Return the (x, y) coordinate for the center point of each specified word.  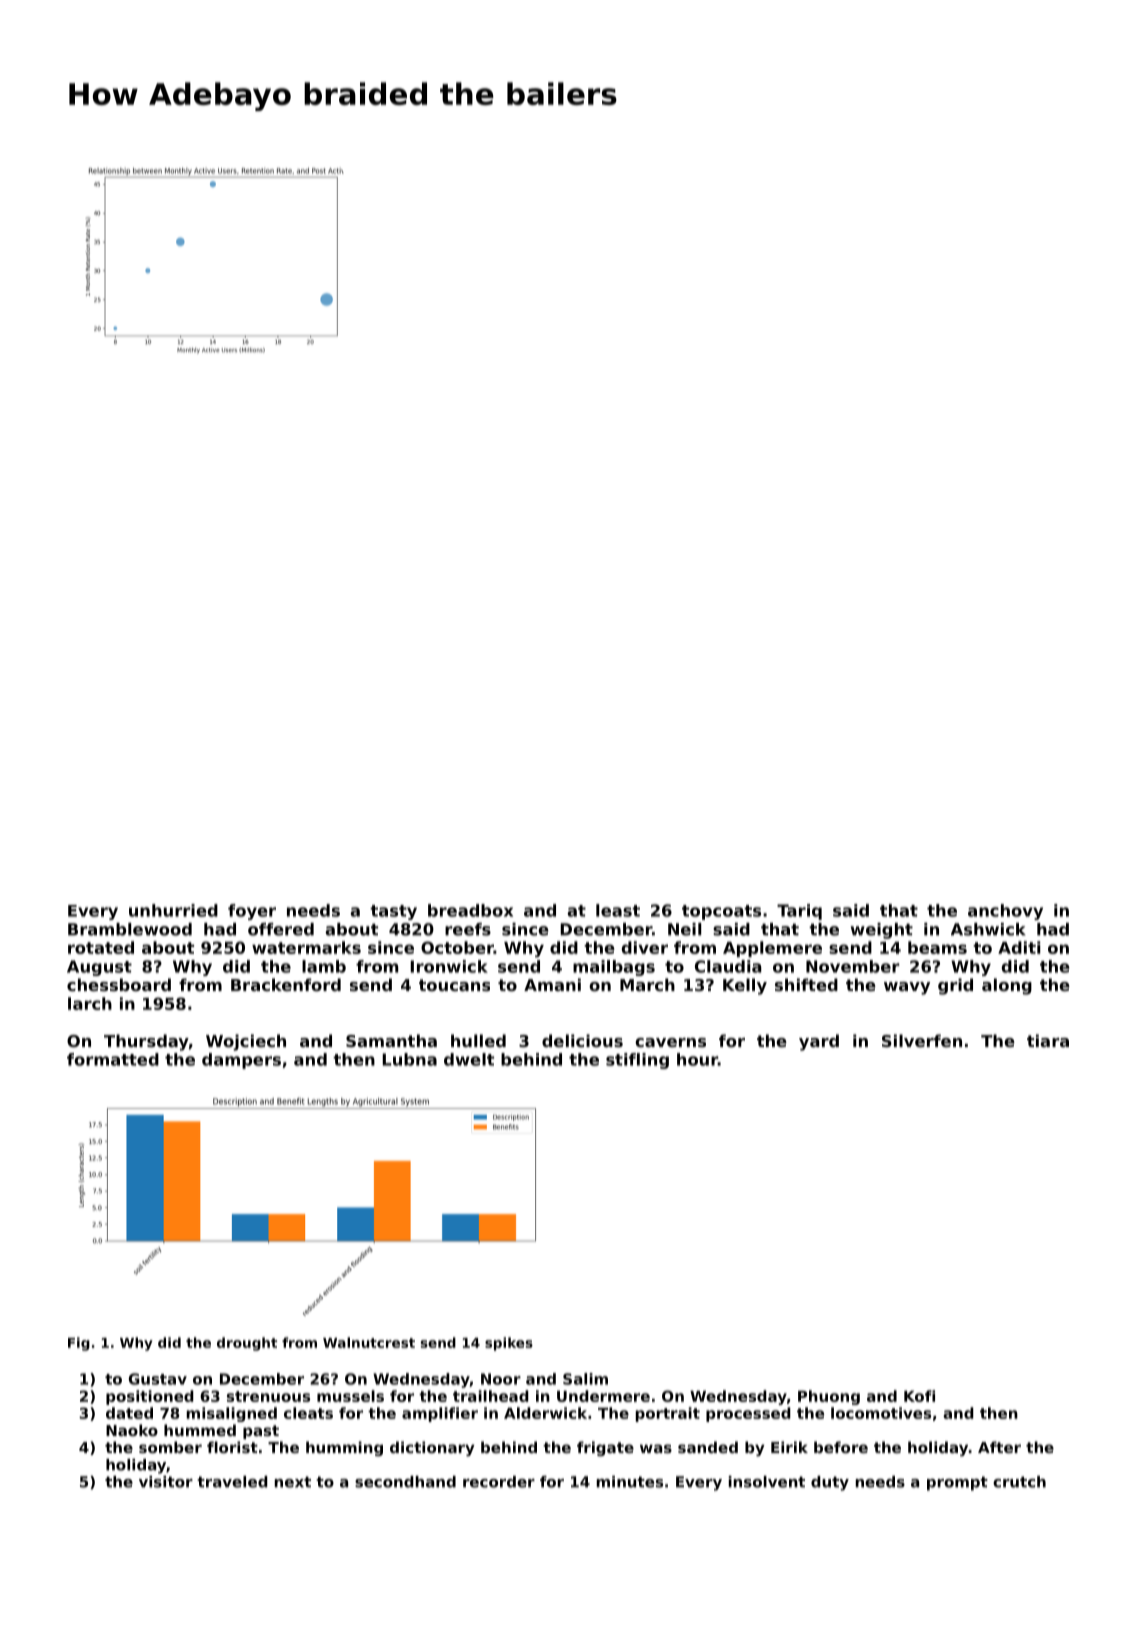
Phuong (829, 1397)
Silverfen (922, 1040)
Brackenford (286, 984)
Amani (552, 984)
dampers (241, 1061)
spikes (509, 1344)
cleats (308, 1413)
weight (882, 931)
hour (697, 1059)
